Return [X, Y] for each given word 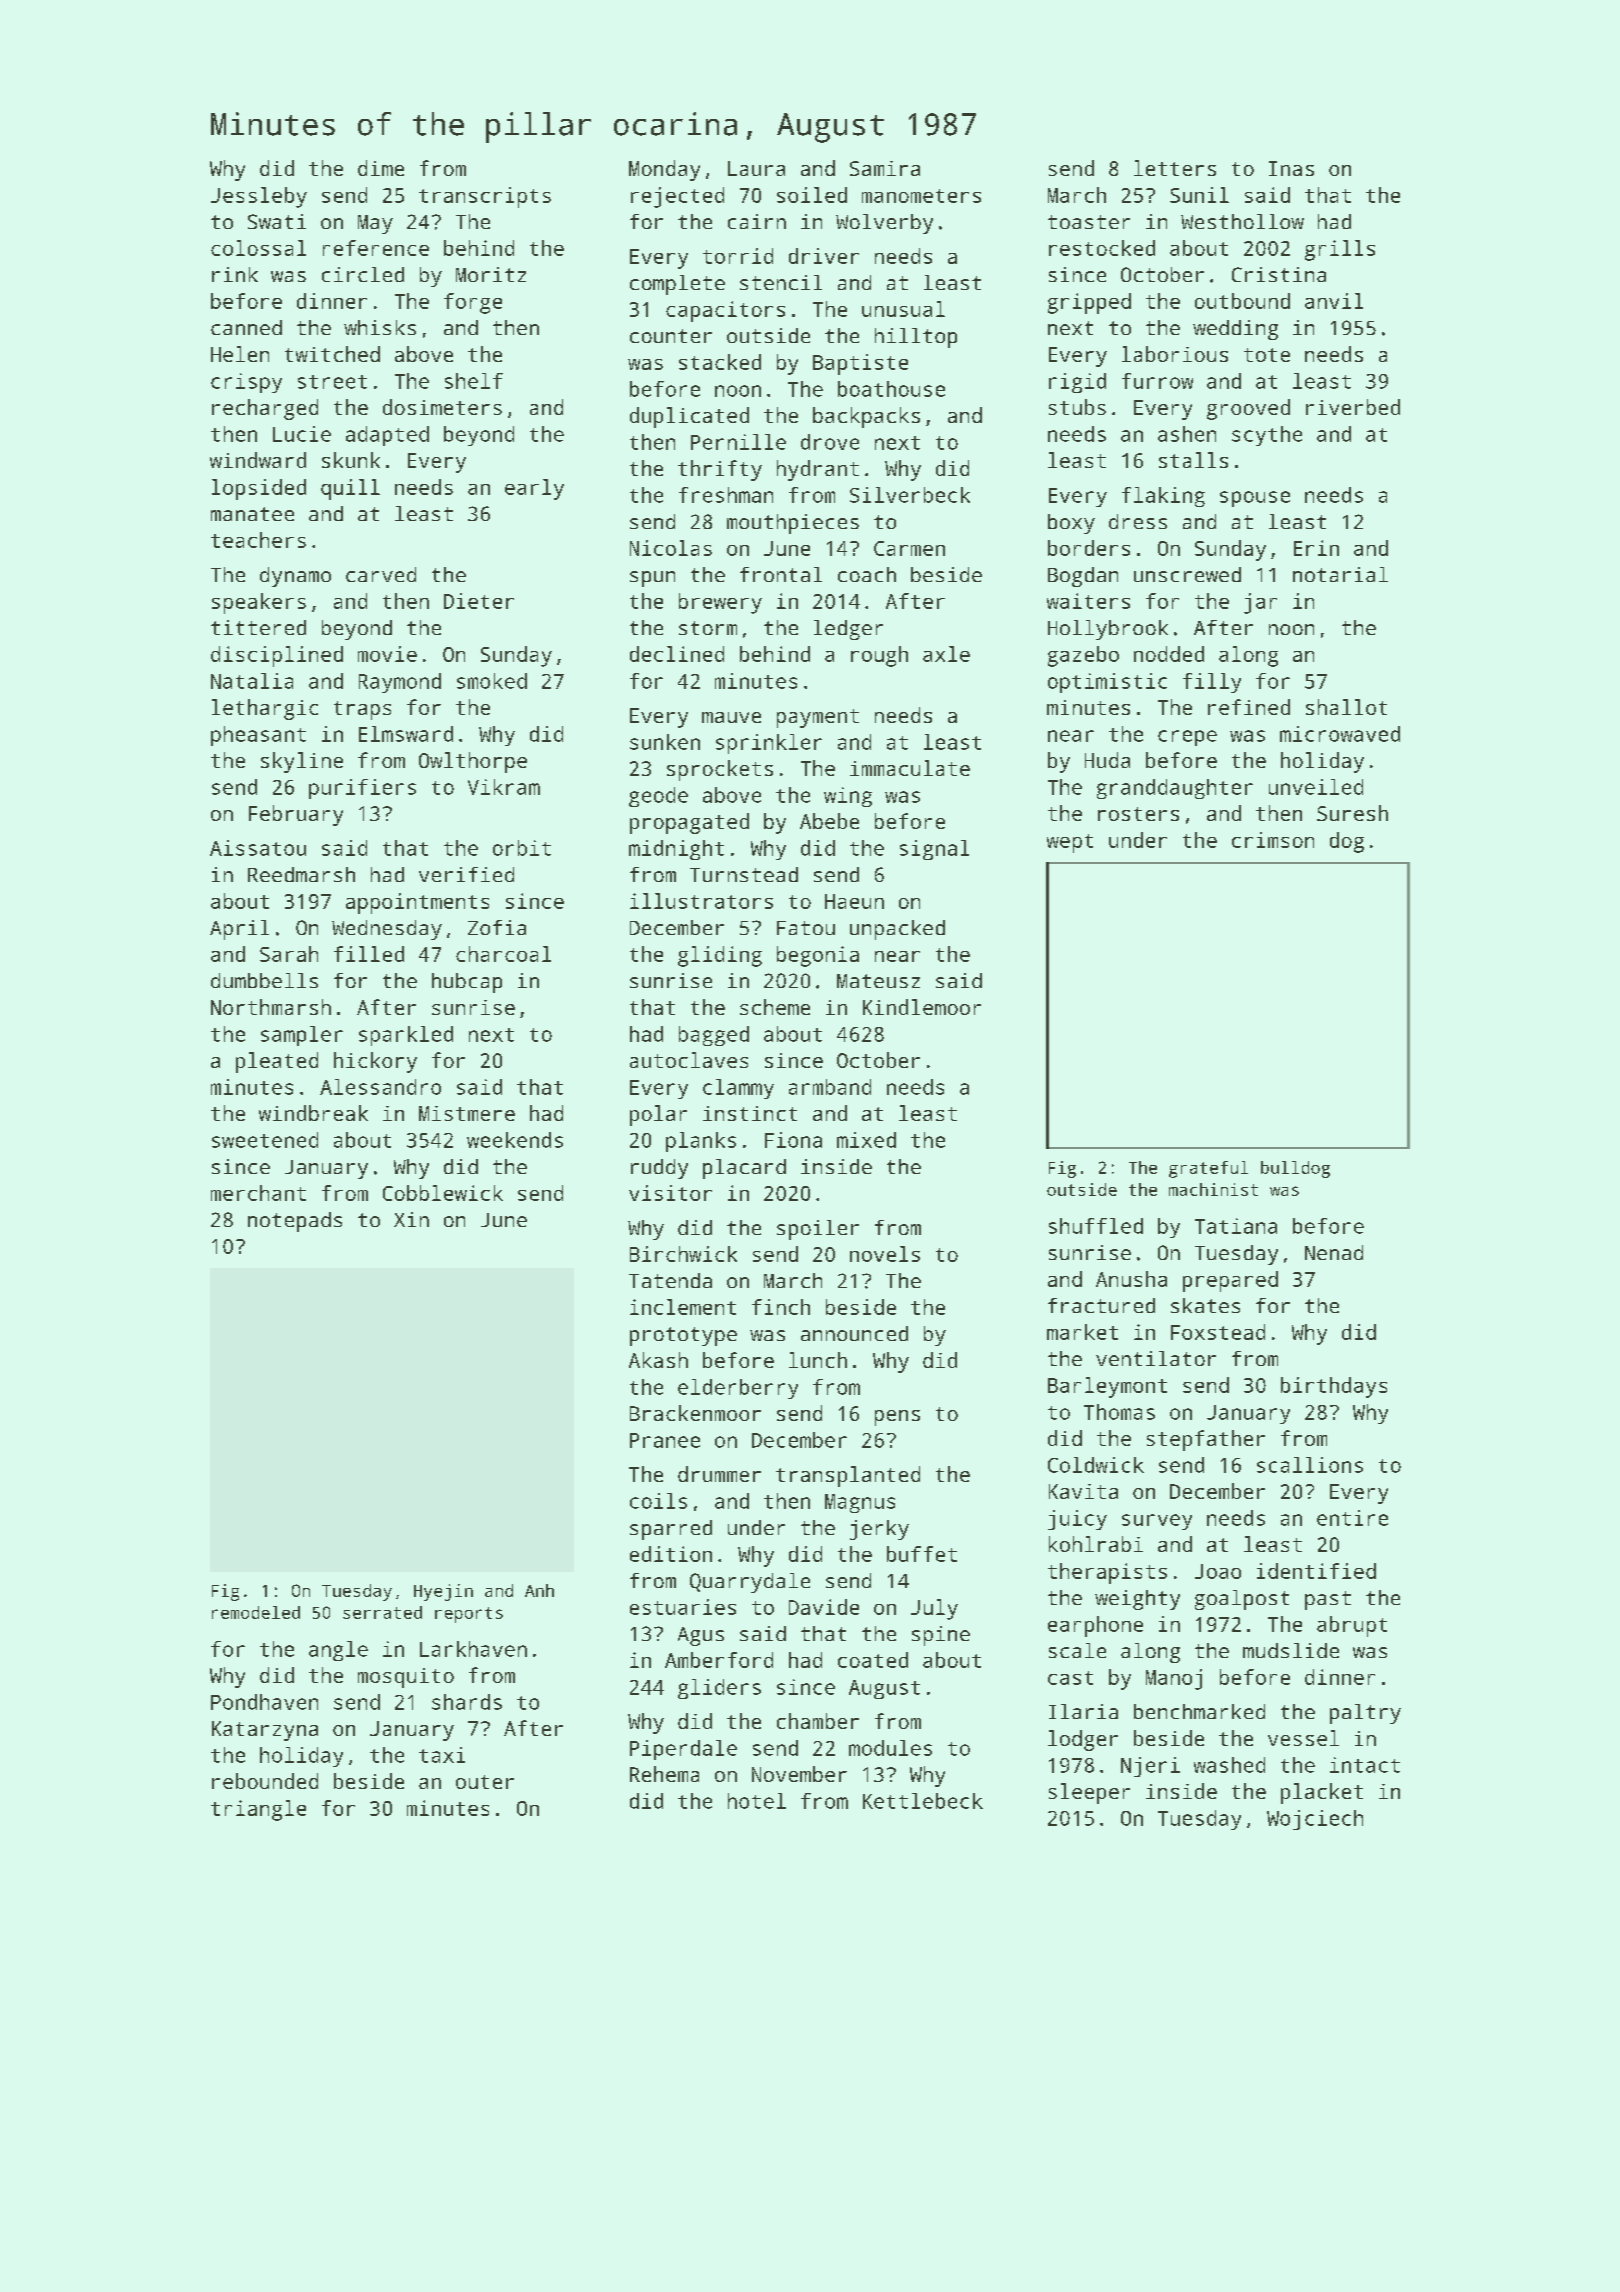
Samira [885, 168]
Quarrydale [750, 1583]
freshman [726, 495]
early [534, 489]
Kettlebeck [923, 1801]
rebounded [265, 1781]
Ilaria [1083, 1711]
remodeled [256, 1612]
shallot [1346, 707]
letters [1175, 168]
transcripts [485, 197]
